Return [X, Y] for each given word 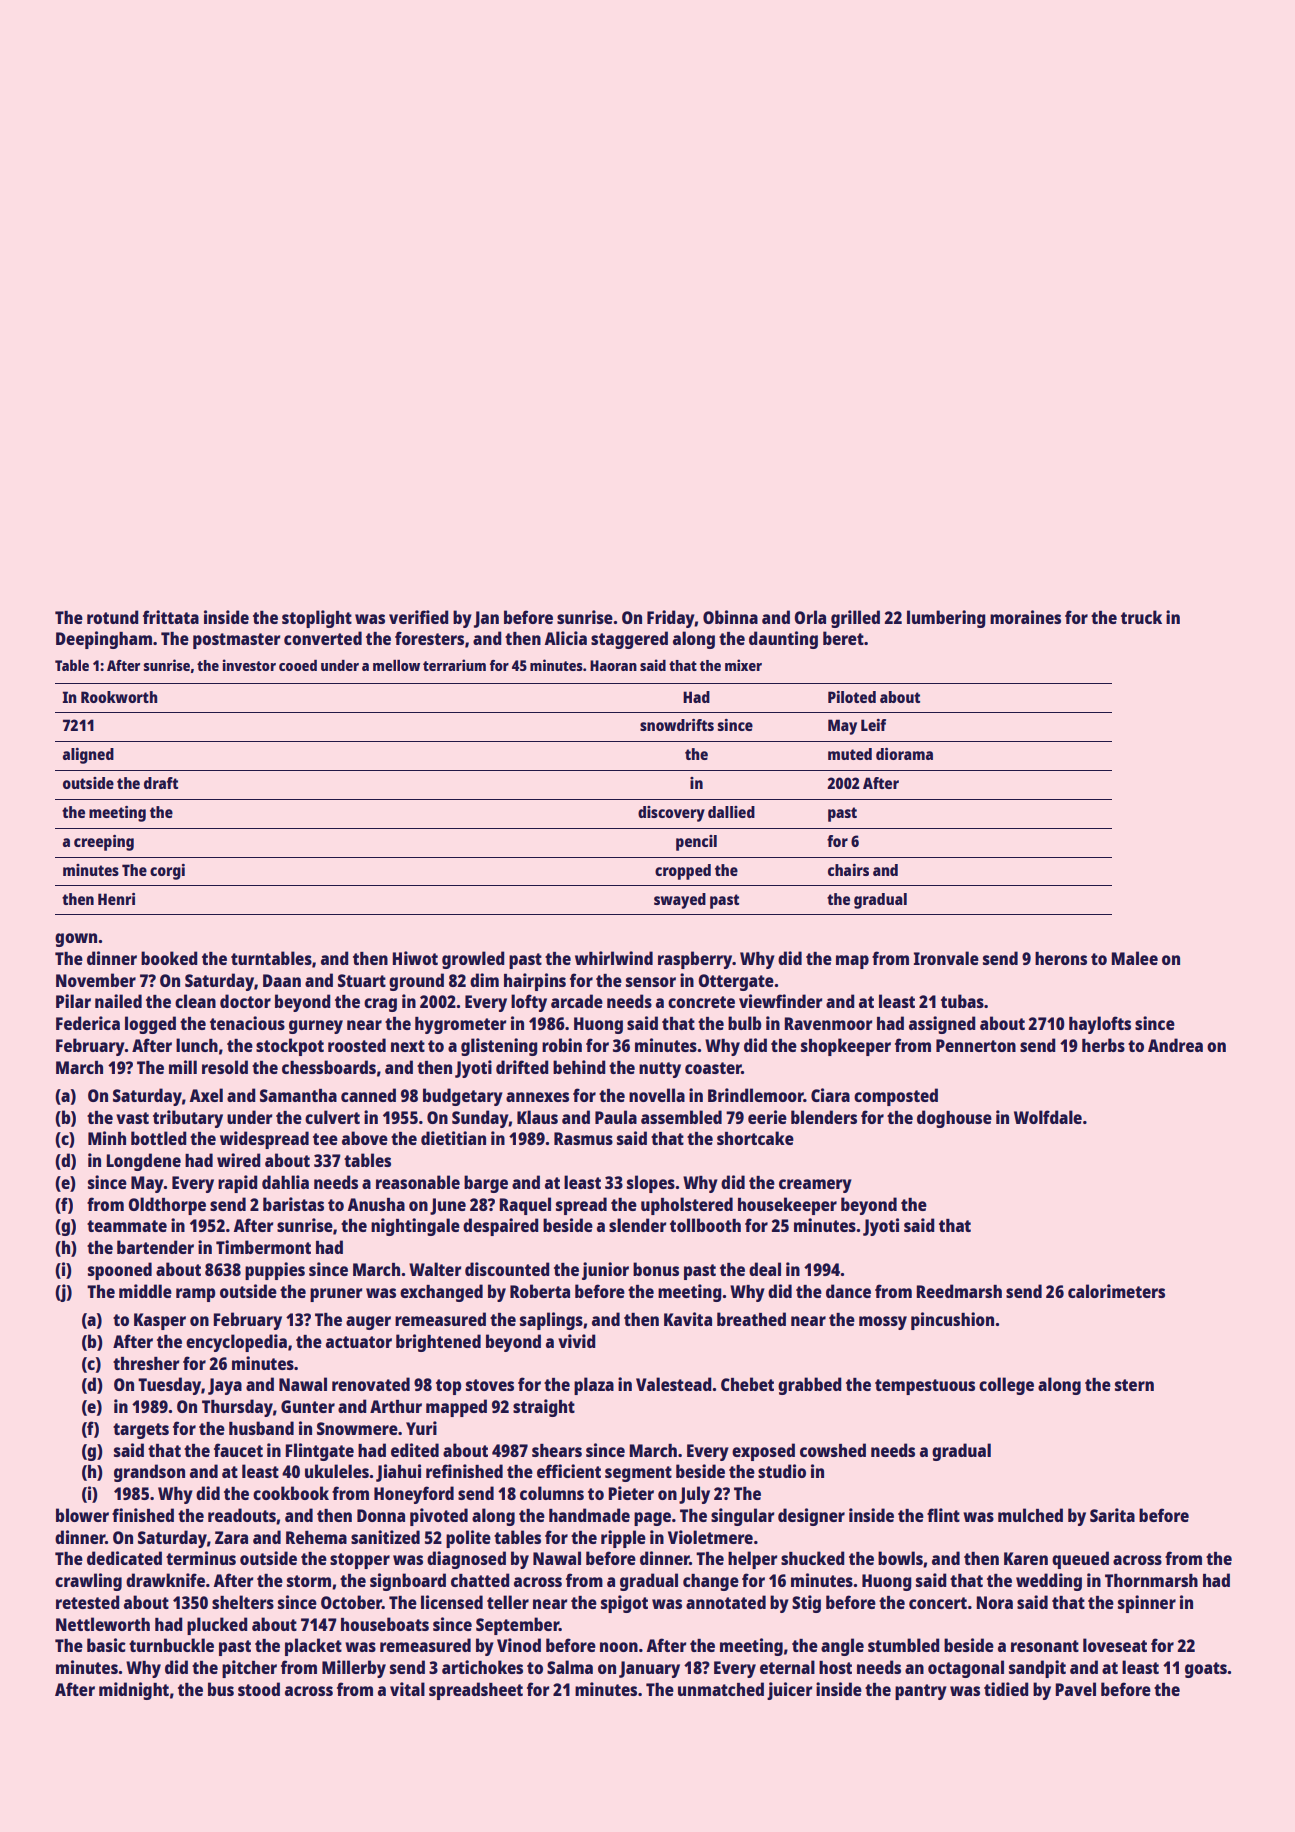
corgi [167, 872]
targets [141, 1431]
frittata [171, 617]
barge [486, 1184]
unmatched [721, 1689]
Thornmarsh [1151, 1580]
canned [368, 1095]
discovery [671, 814]
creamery [815, 1186]
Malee [1135, 958]
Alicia [566, 638]
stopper [360, 1561]
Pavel [1076, 1689]
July [694, 1495]
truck [1141, 617]
